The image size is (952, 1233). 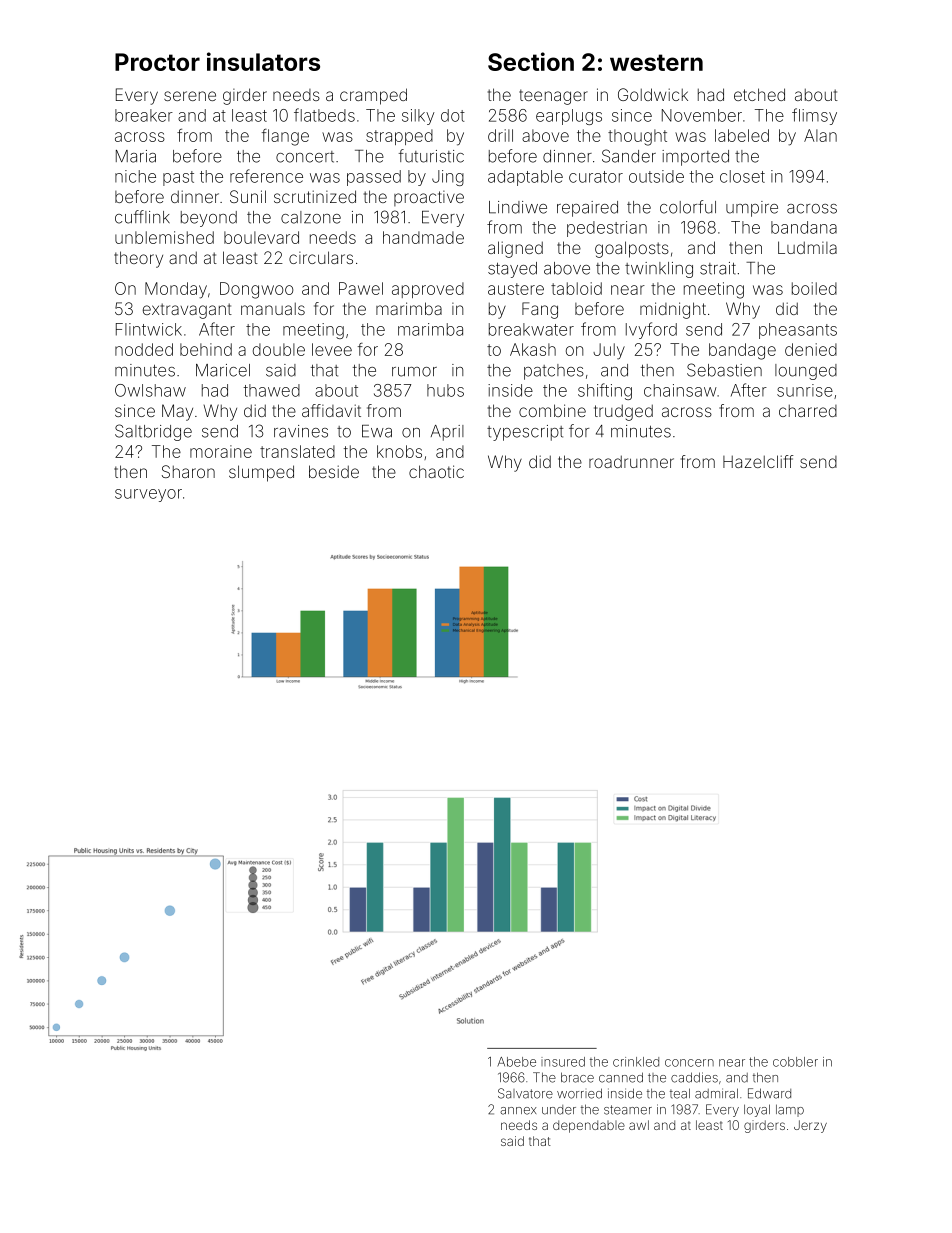 What do you see at coordinates (589, 1126) in the image?
I see `dependable` at bounding box center [589, 1126].
